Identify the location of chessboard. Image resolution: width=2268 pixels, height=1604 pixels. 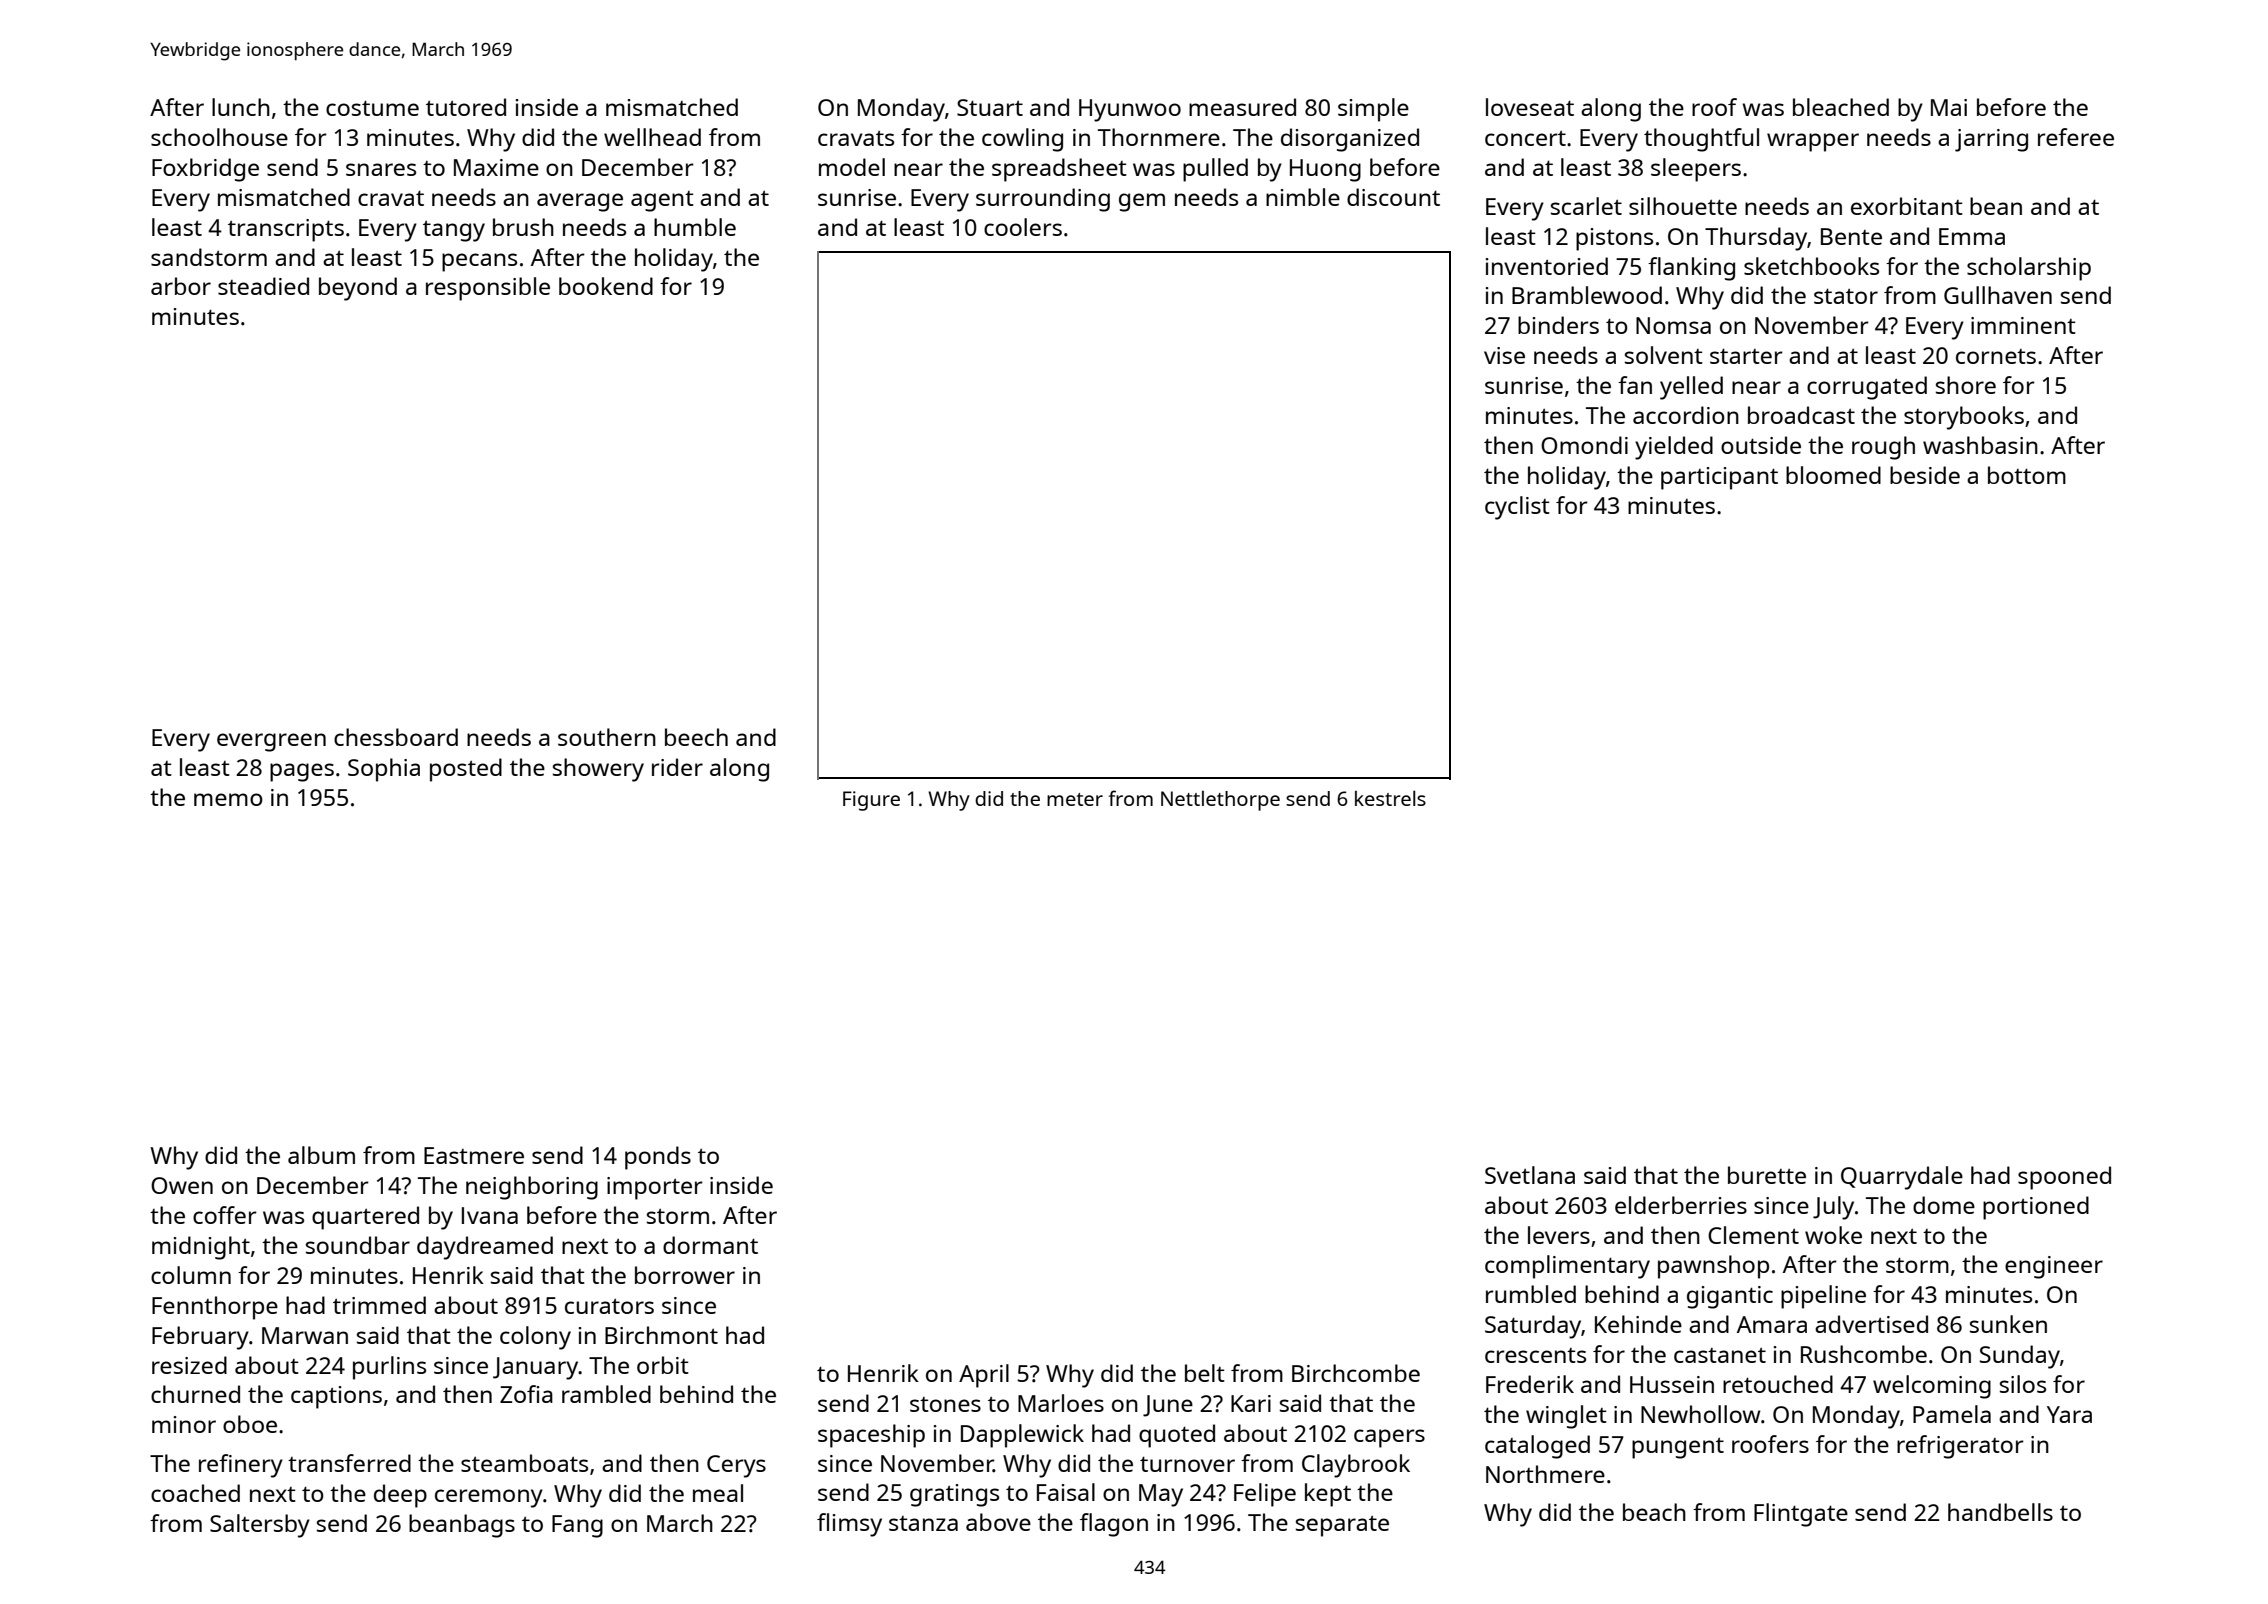
(396, 737).
